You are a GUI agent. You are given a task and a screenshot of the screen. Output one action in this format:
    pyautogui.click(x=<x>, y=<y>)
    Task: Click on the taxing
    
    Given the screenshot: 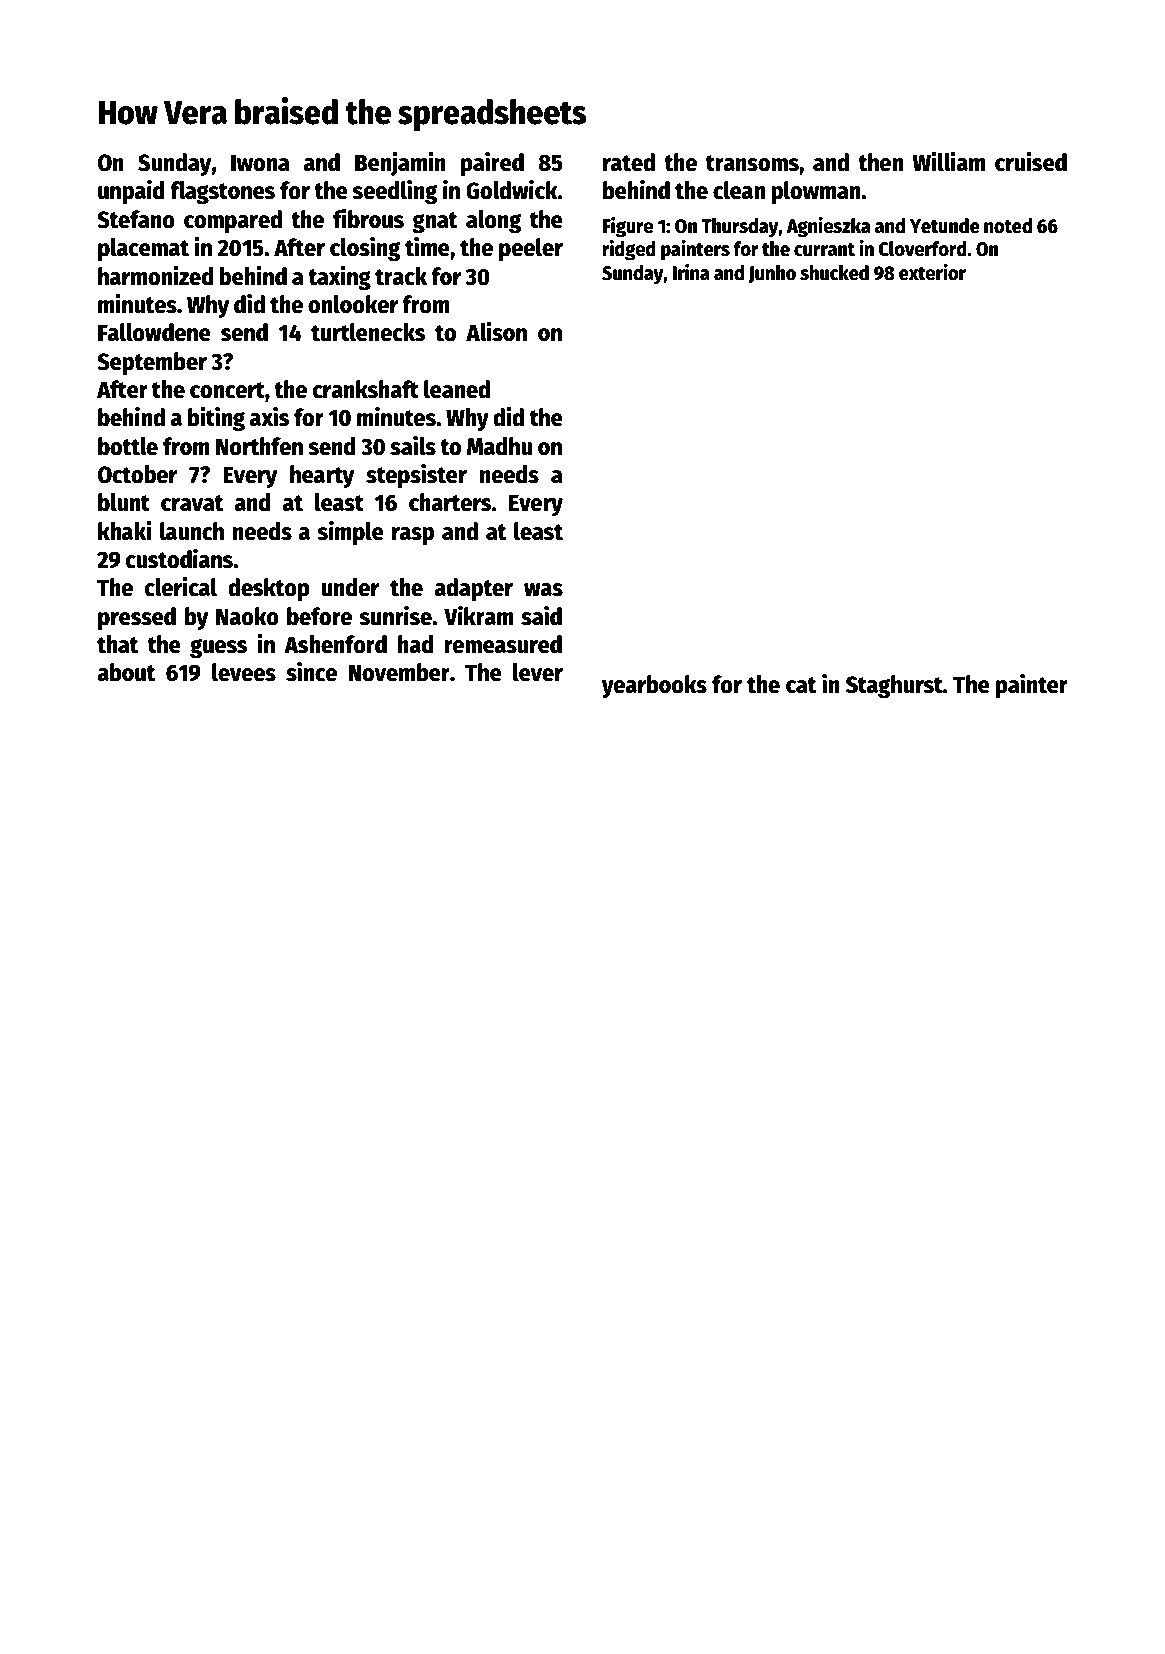 What is the action you would take?
    pyautogui.click(x=339, y=278)
